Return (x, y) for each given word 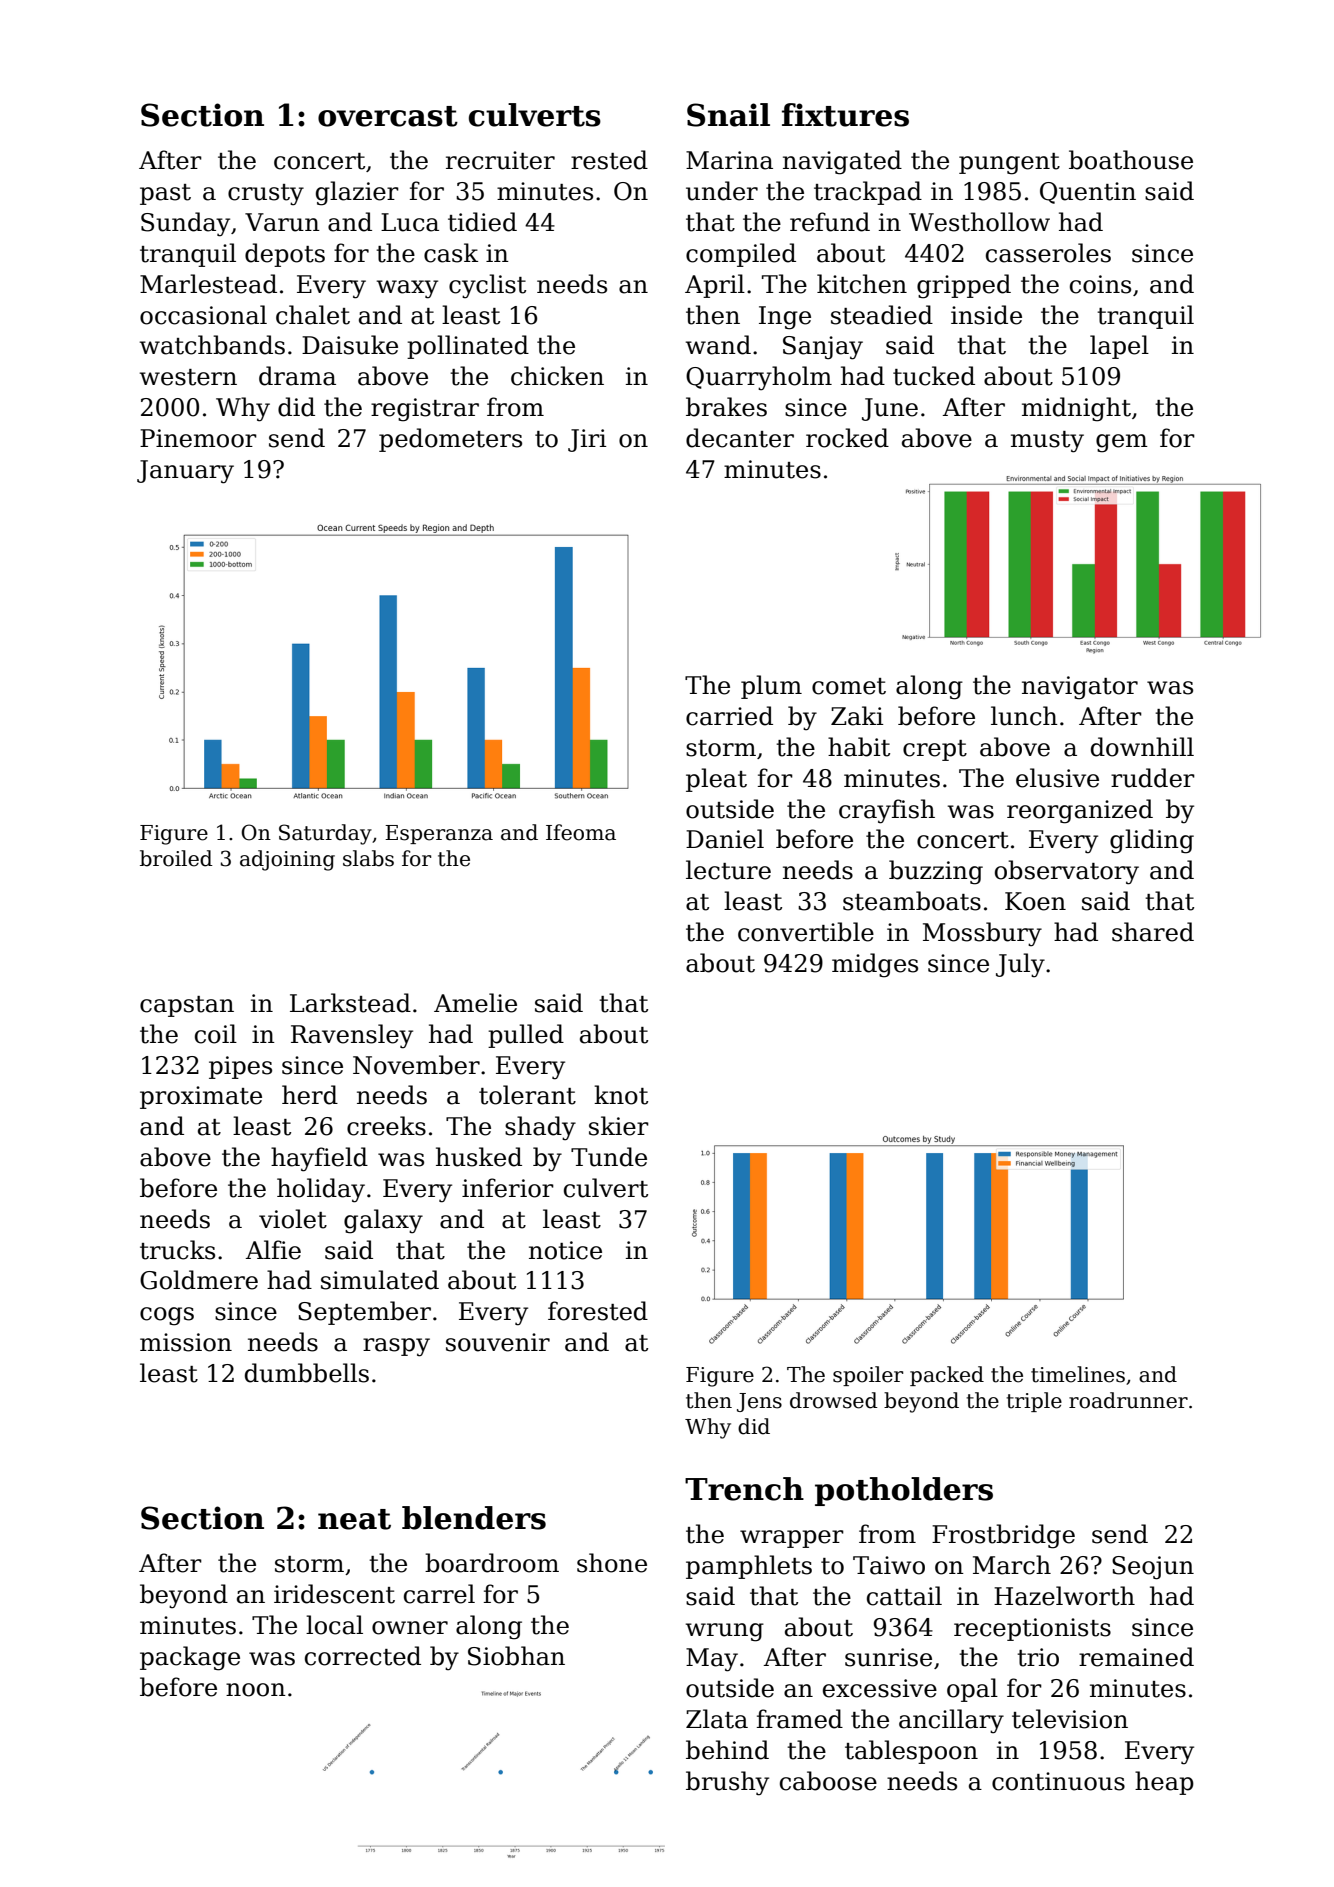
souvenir (498, 1342)
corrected (363, 1656)
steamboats (912, 901)
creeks (386, 1126)
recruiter (500, 160)
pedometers (450, 440)
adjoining (287, 860)
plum (771, 687)
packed (947, 1376)
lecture (728, 870)
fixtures (845, 115)
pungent (1009, 164)
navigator (1080, 688)
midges (875, 965)
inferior (508, 1188)
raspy (396, 1347)
